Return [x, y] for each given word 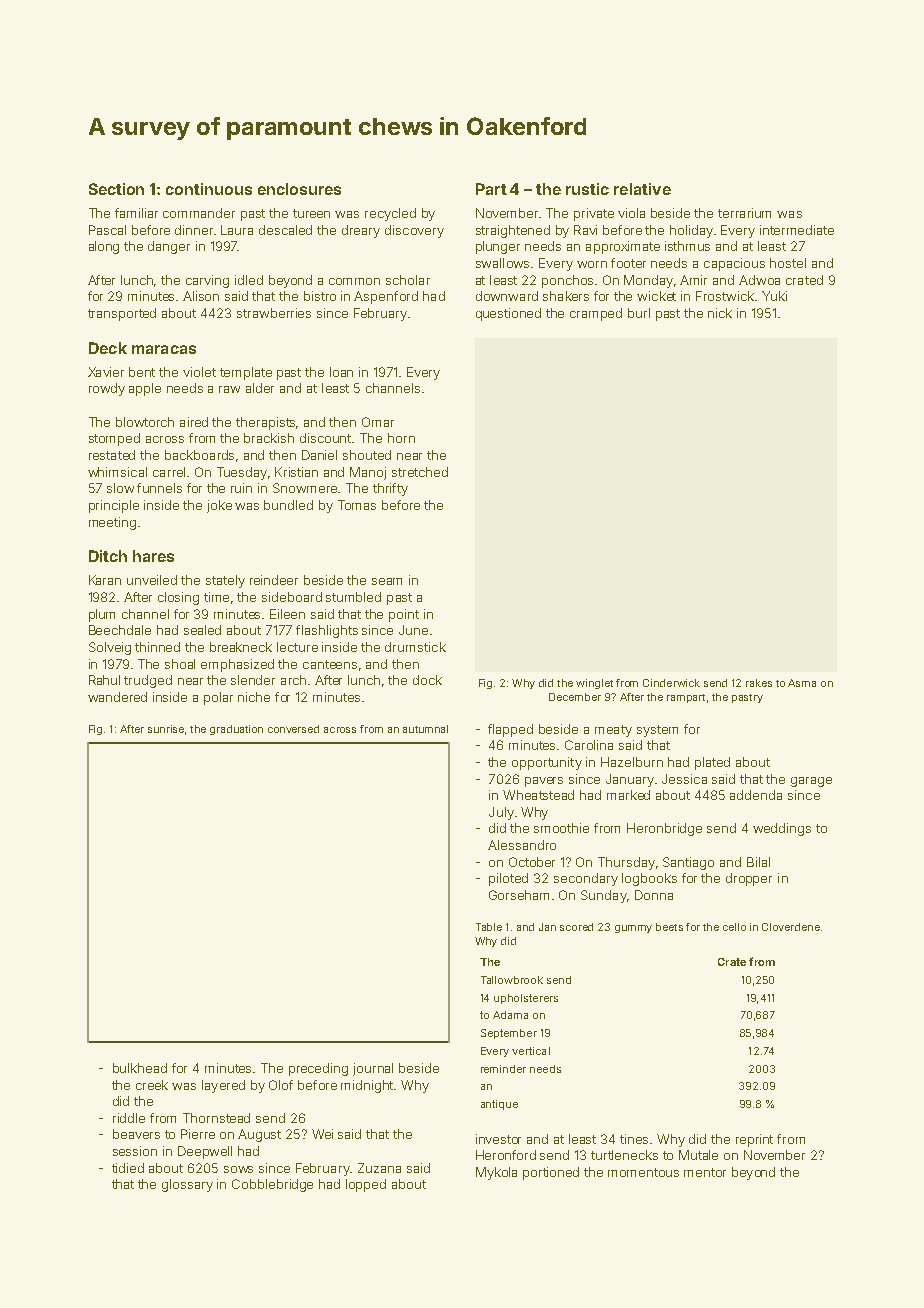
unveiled [152, 580]
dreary [361, 231]
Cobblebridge [272, 1185]
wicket [656, 296]
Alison [201, 296]
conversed [293, 729]
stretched [420, 472]
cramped [596, 314]
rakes [759, 683]
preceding [318, 1069]
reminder [503, 1069]
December [575, 697]
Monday [648, 281]
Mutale [698, 1155]
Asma [802, 683]
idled [249, 280]
